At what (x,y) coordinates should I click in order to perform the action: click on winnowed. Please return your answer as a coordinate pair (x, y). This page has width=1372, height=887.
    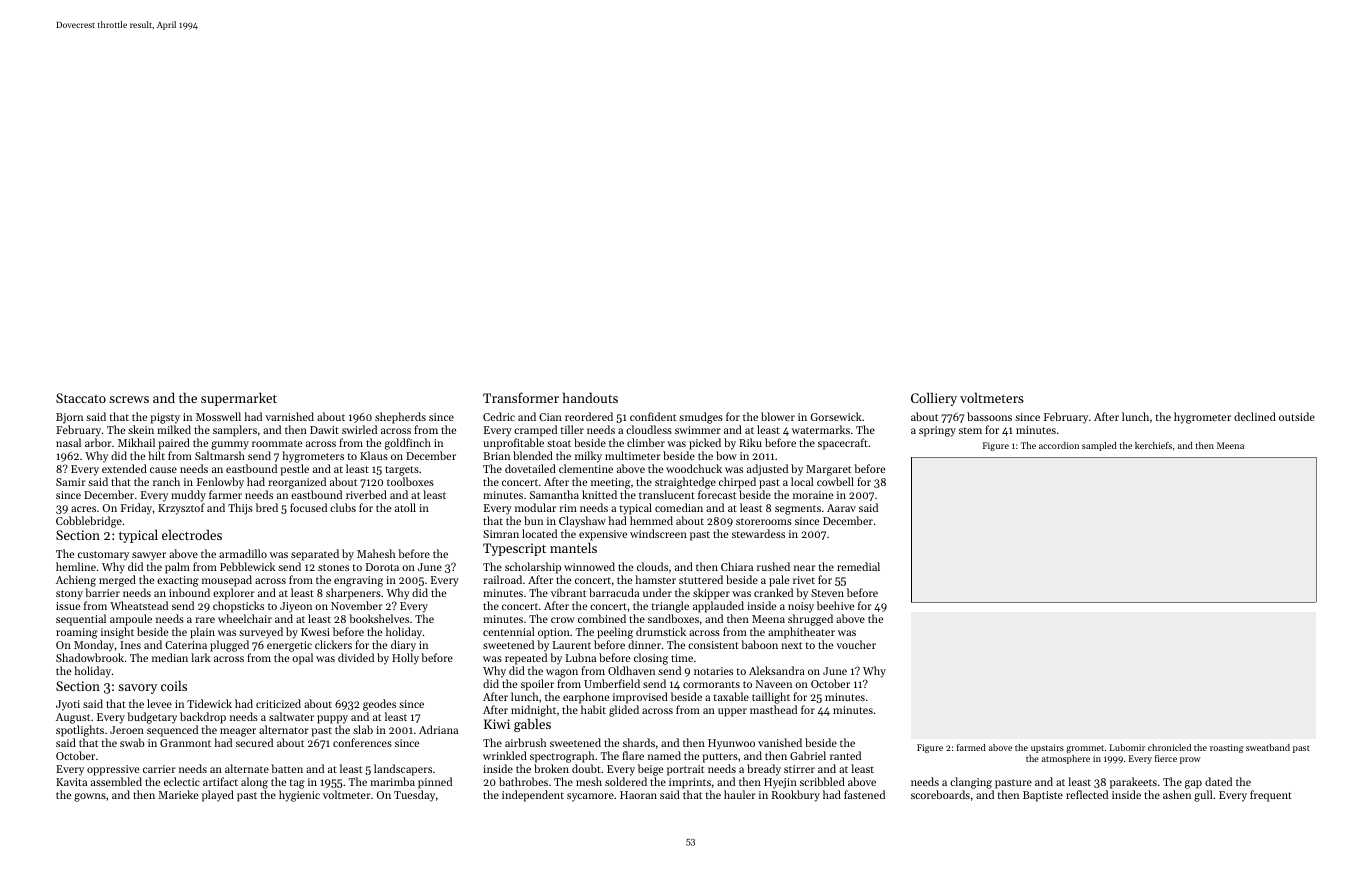
    Looking at the image, I should click on (589, 566).
